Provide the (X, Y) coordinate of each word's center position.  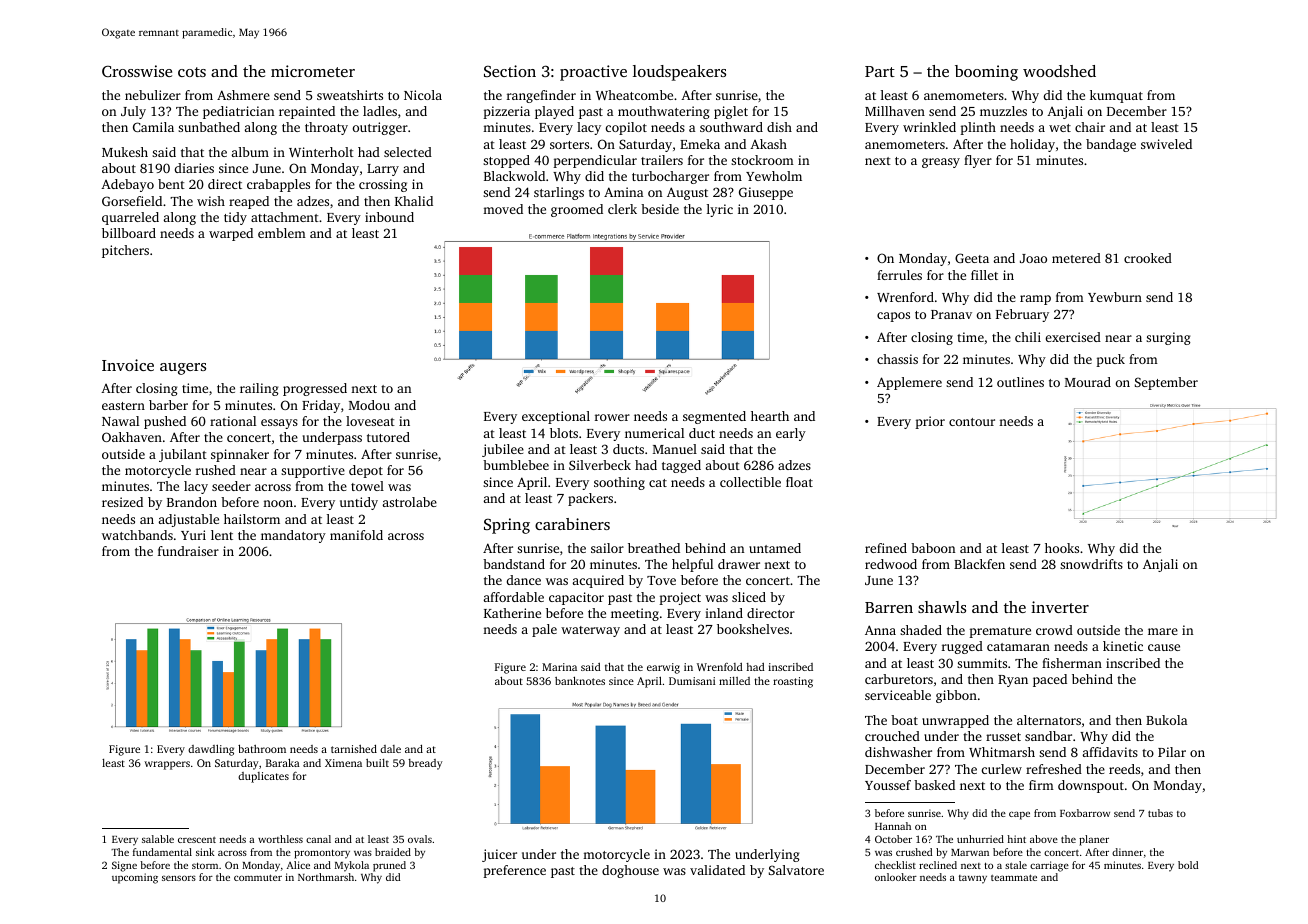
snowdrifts (1091, 564)
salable (158, 839)
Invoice (128, 365)
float (799, 482)
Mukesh (125, 152)
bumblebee (516, 465)
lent (222, 535)
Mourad (1088, 382)
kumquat (1116, 96)
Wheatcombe (634, 95)
